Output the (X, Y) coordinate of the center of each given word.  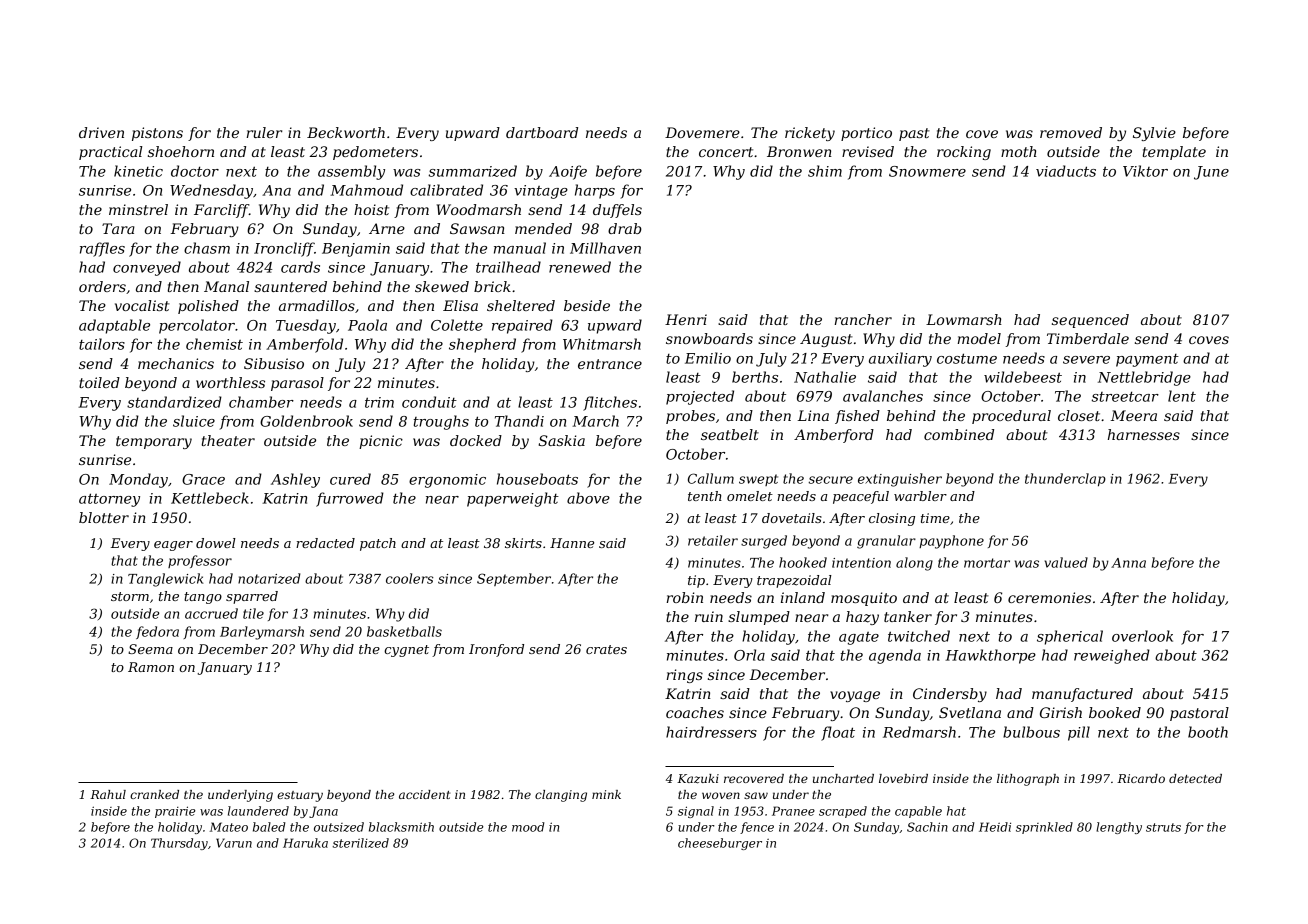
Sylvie (1154, 134)
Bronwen (799, 151)
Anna (1128, 563)
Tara (118, 228)
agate (859, 638)
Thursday (179, 844)
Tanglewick (166, 580)
